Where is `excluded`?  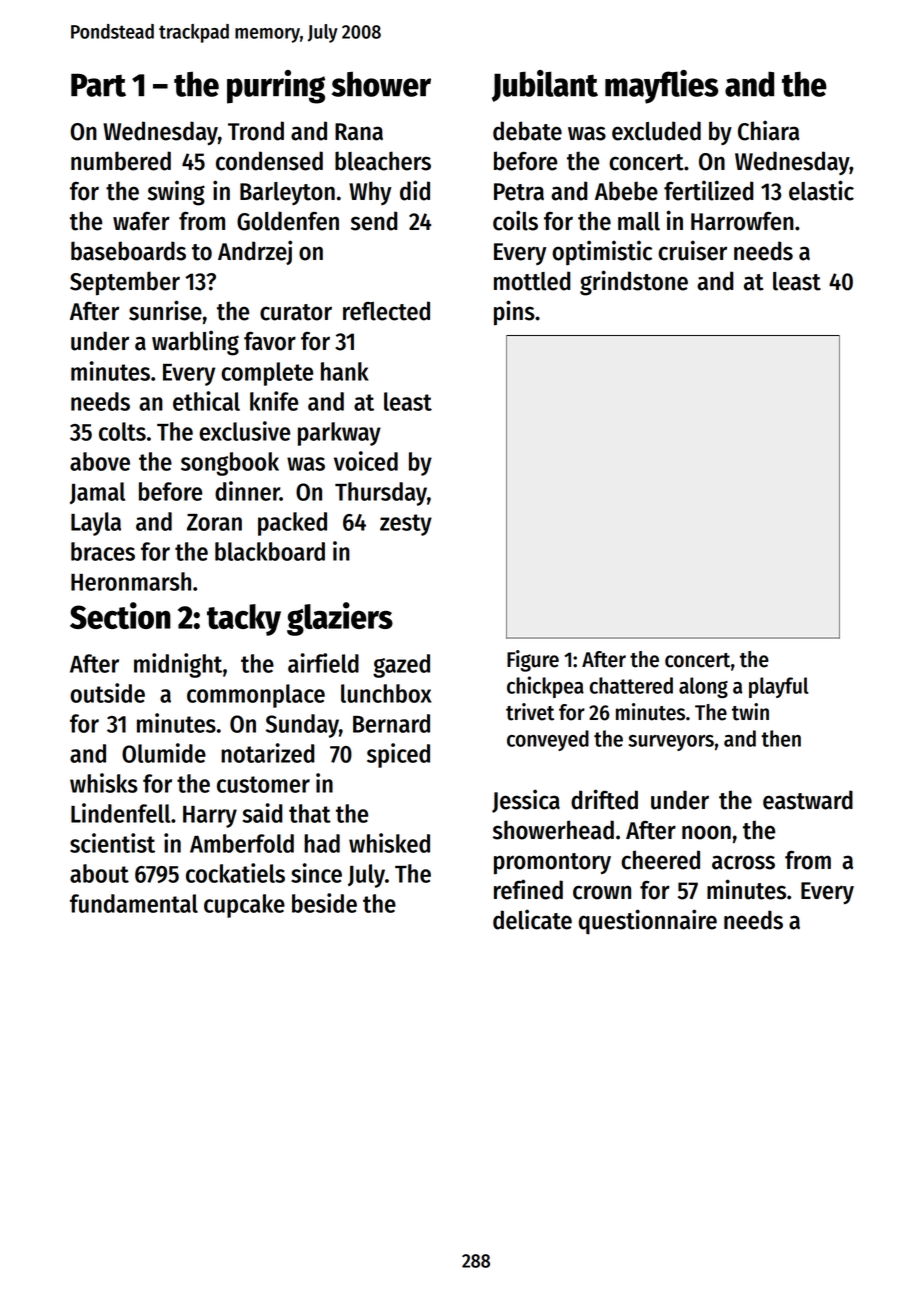
excluded is located at coordinates (656, 131).
